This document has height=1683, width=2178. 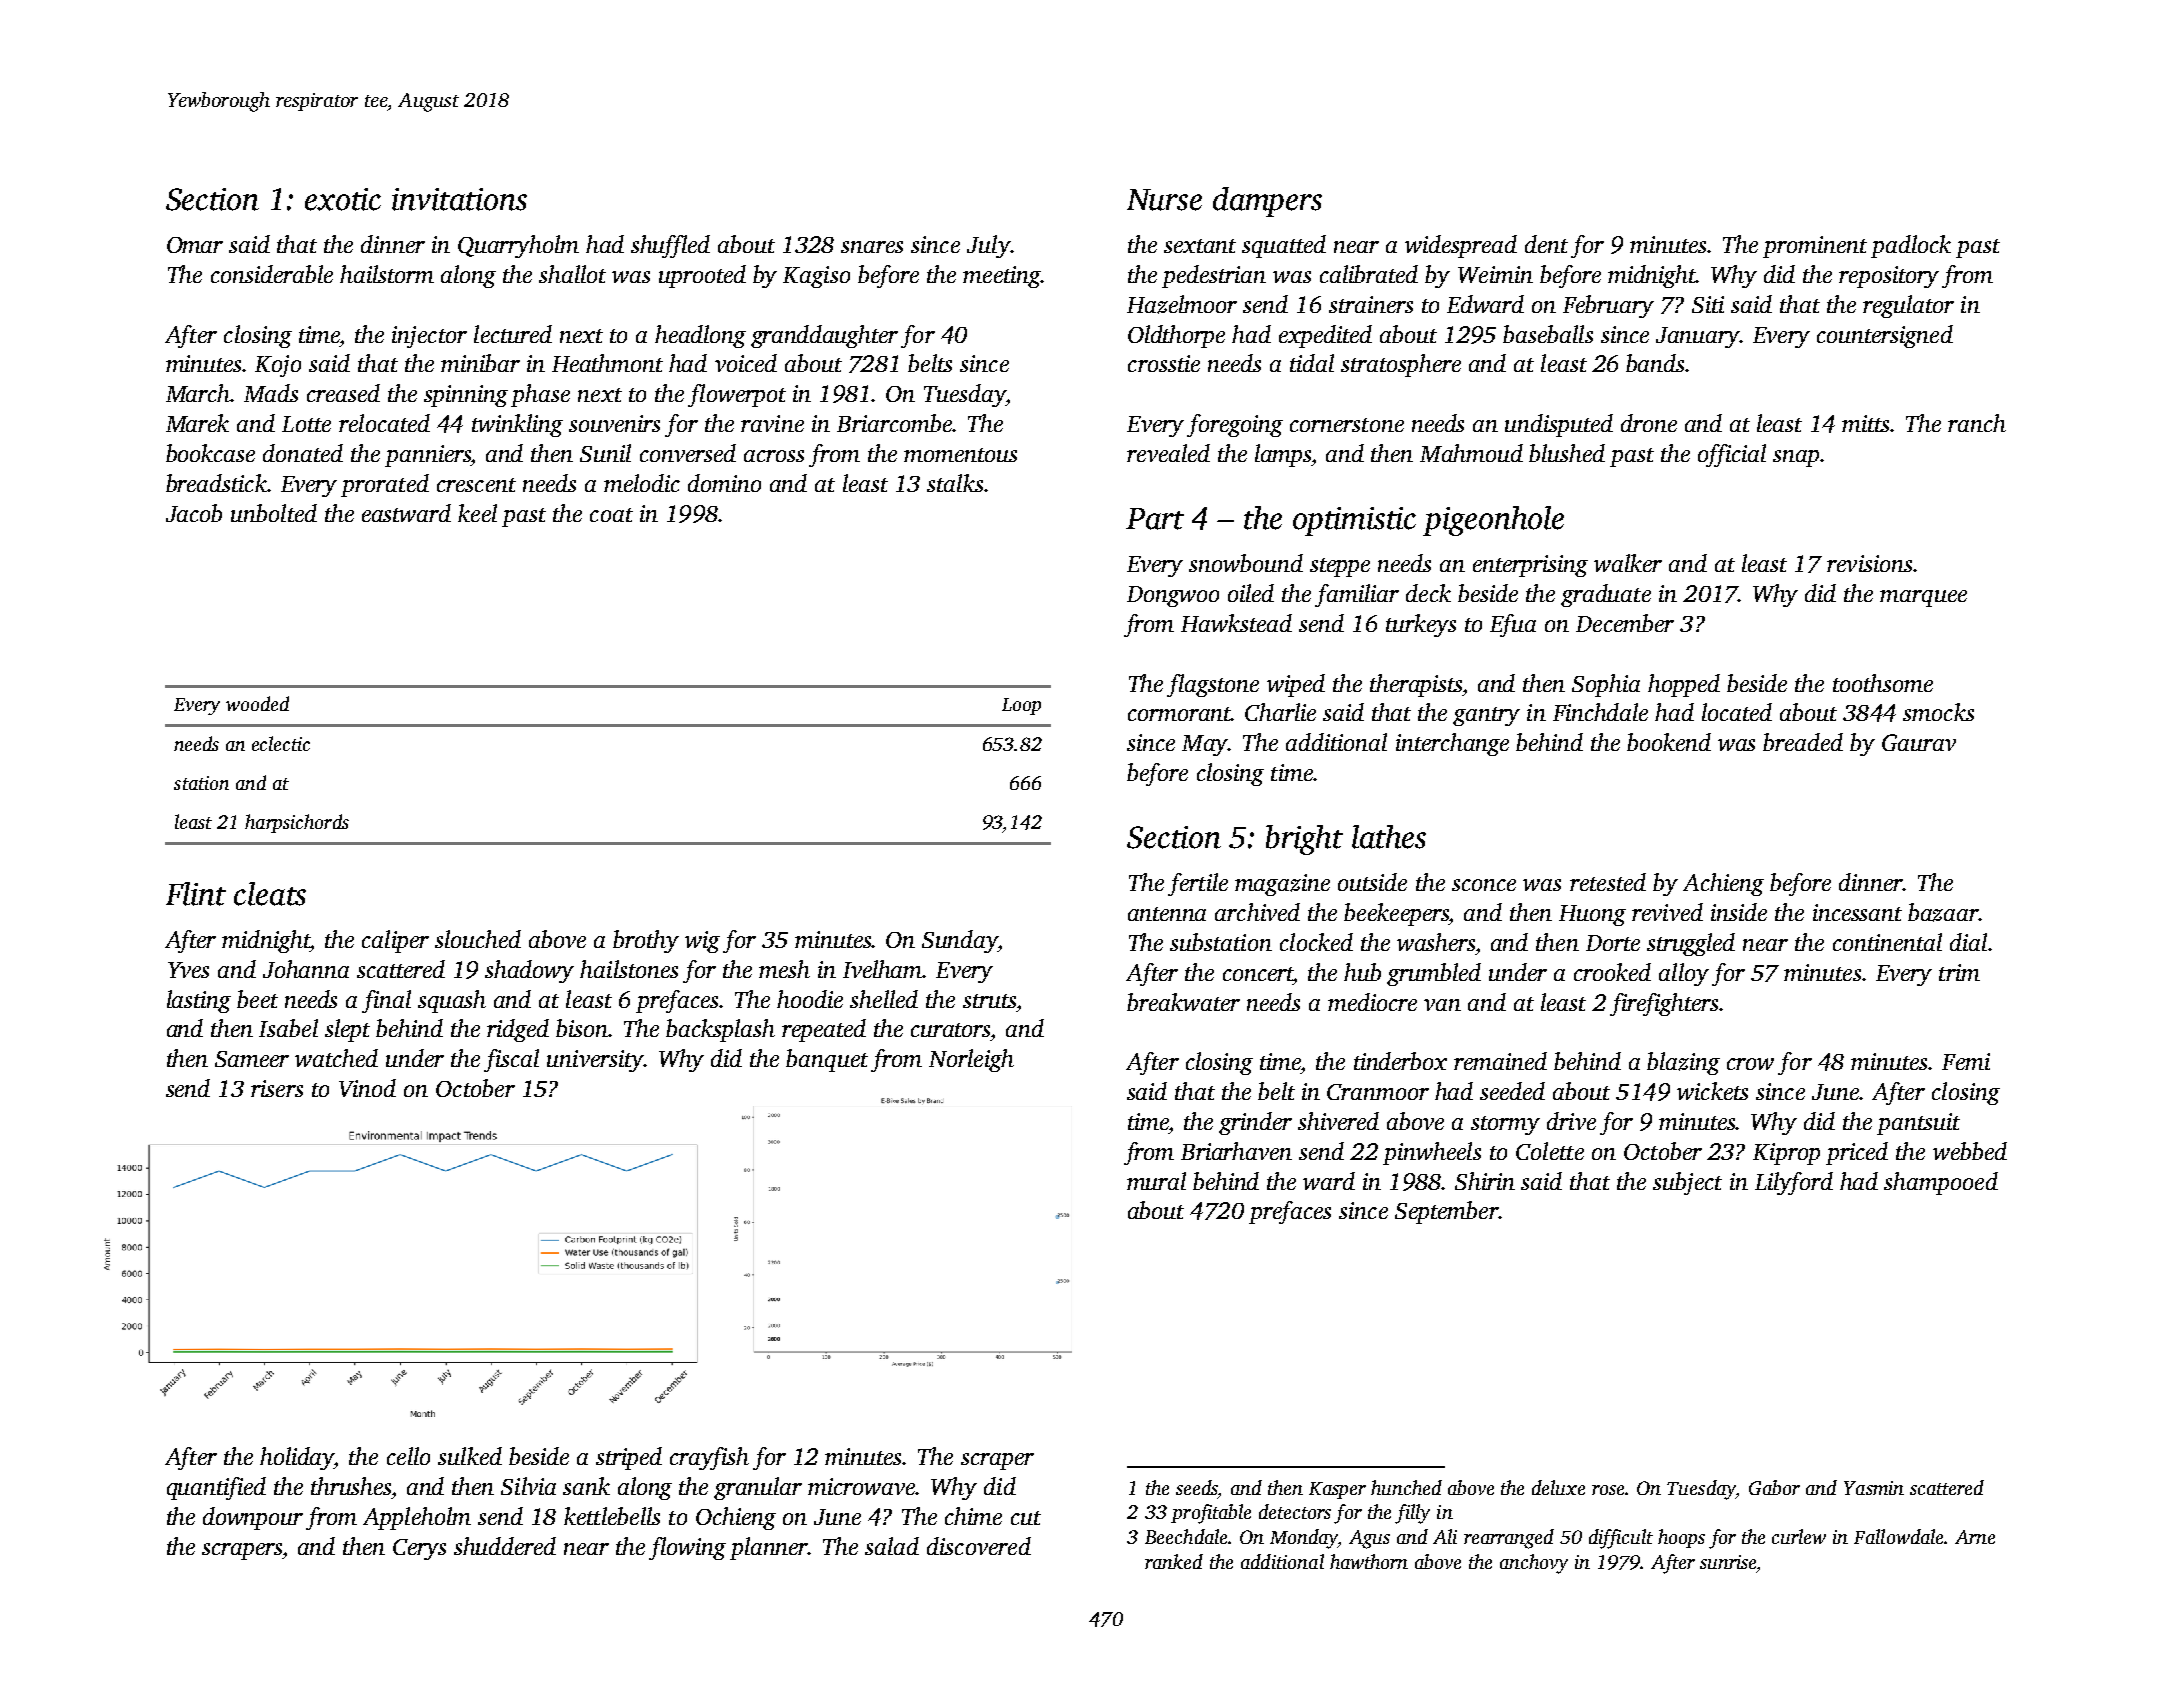 What do you see at coordinates (513, 334) in the document?
I see `lectured` at bounding box center [513, 334].
